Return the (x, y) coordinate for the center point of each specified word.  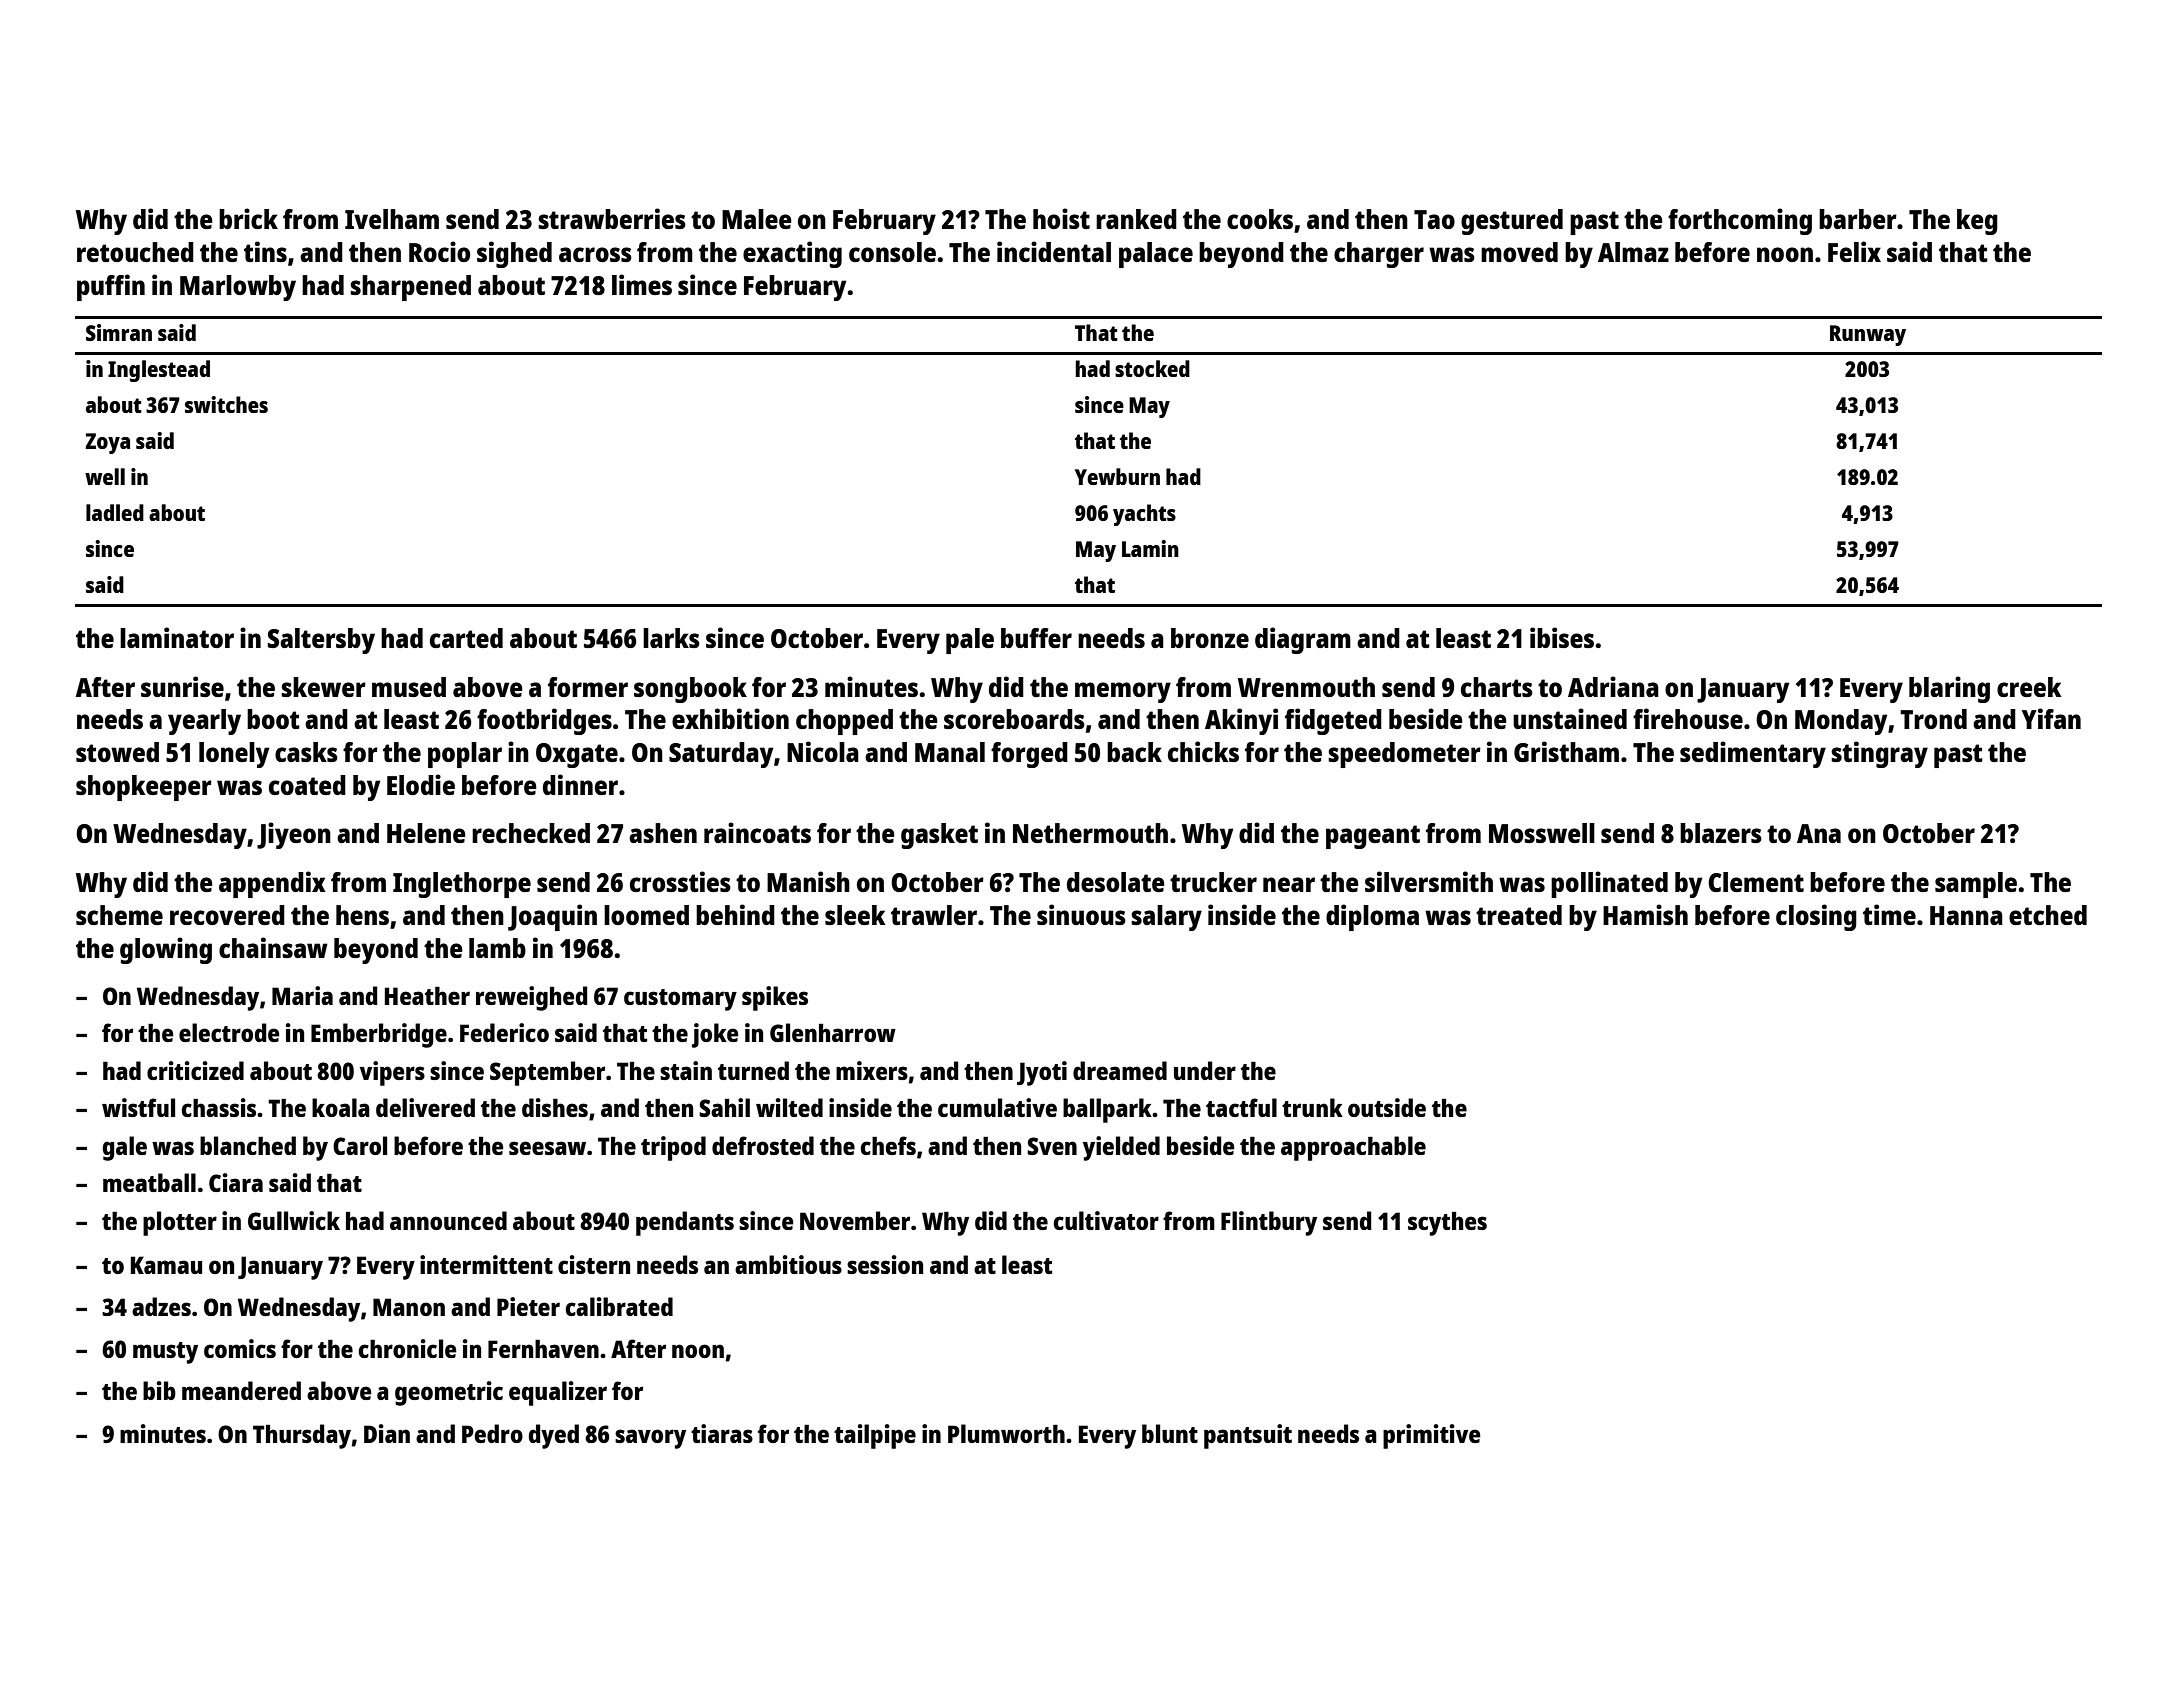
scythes (1447, 1223)
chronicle (407, 1348)
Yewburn (1117, 476)
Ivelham (392, 219)
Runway (1868, 335)
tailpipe (875, 1436)
